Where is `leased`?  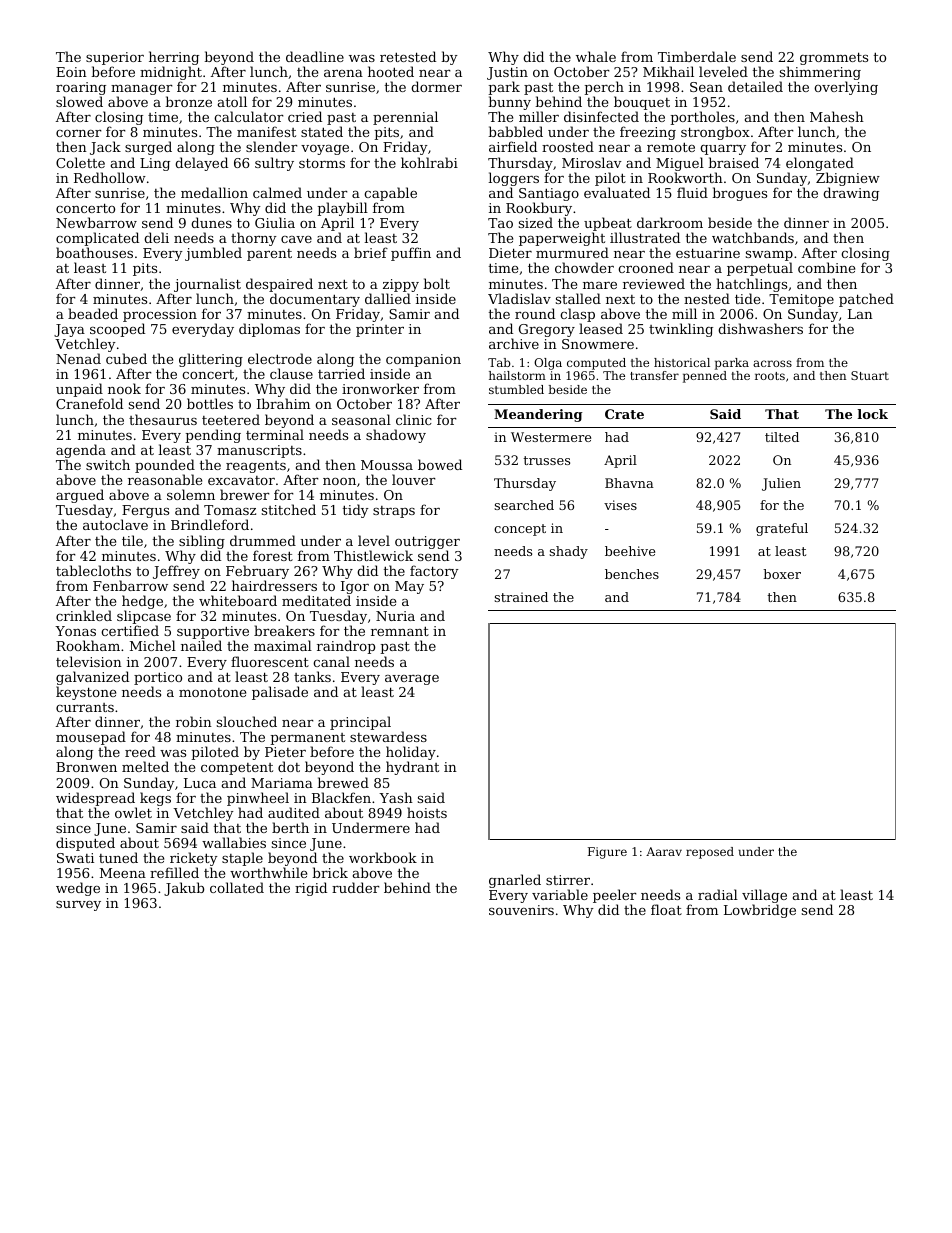 leased is located at coordinates (601, 328).
